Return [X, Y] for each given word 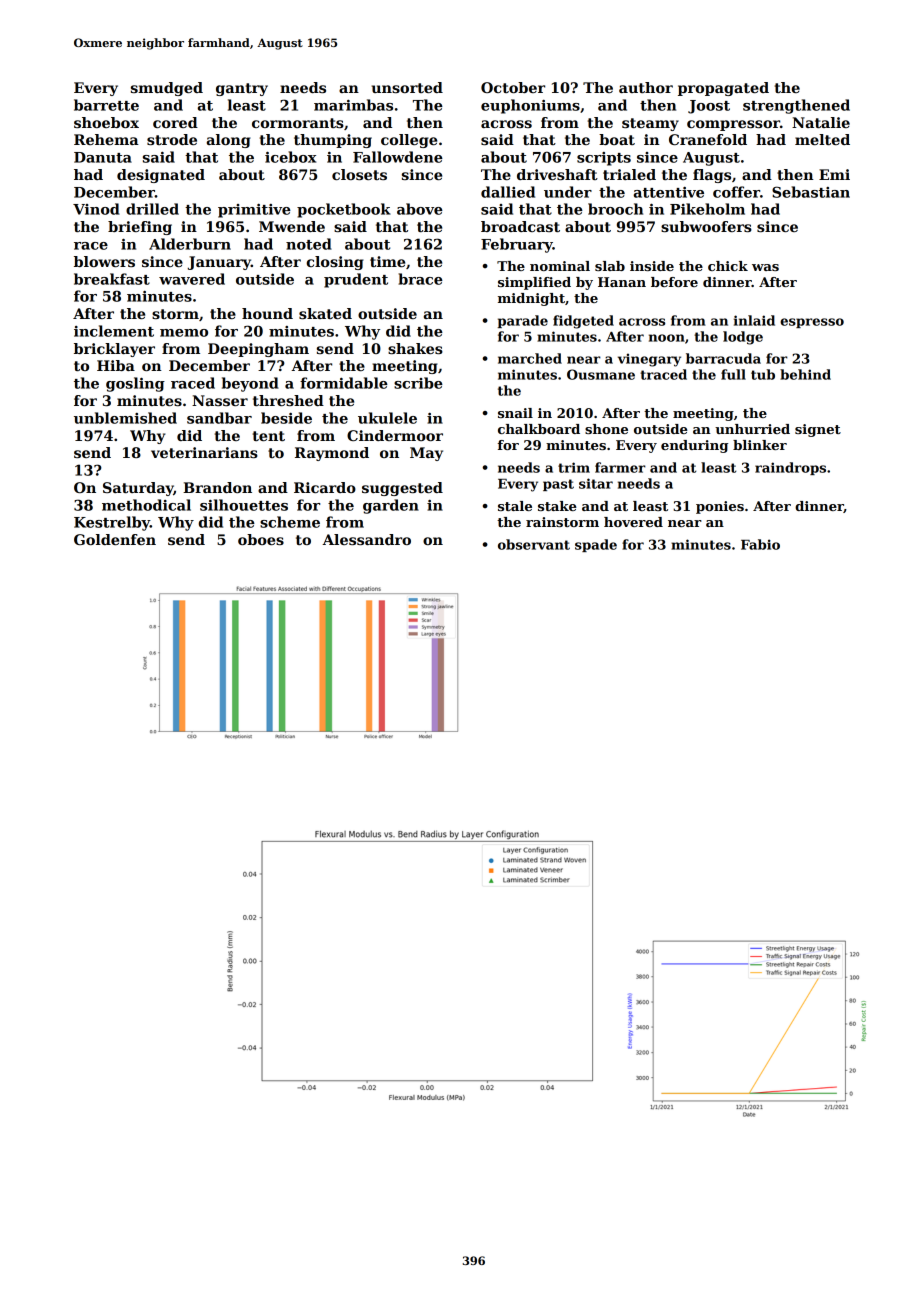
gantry [242, 89]
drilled [152, 209]
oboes [261, 539]
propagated [723, 89]
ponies [720, 507]
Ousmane [601, 374]
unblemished [125, 418]
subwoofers [706, 226]
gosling [135, 384]
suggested [402, 489]
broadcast [520, 226]
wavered [192, 279]
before [674, 282]
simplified [534, 283]
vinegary [649, 360]
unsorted [407, 87]
